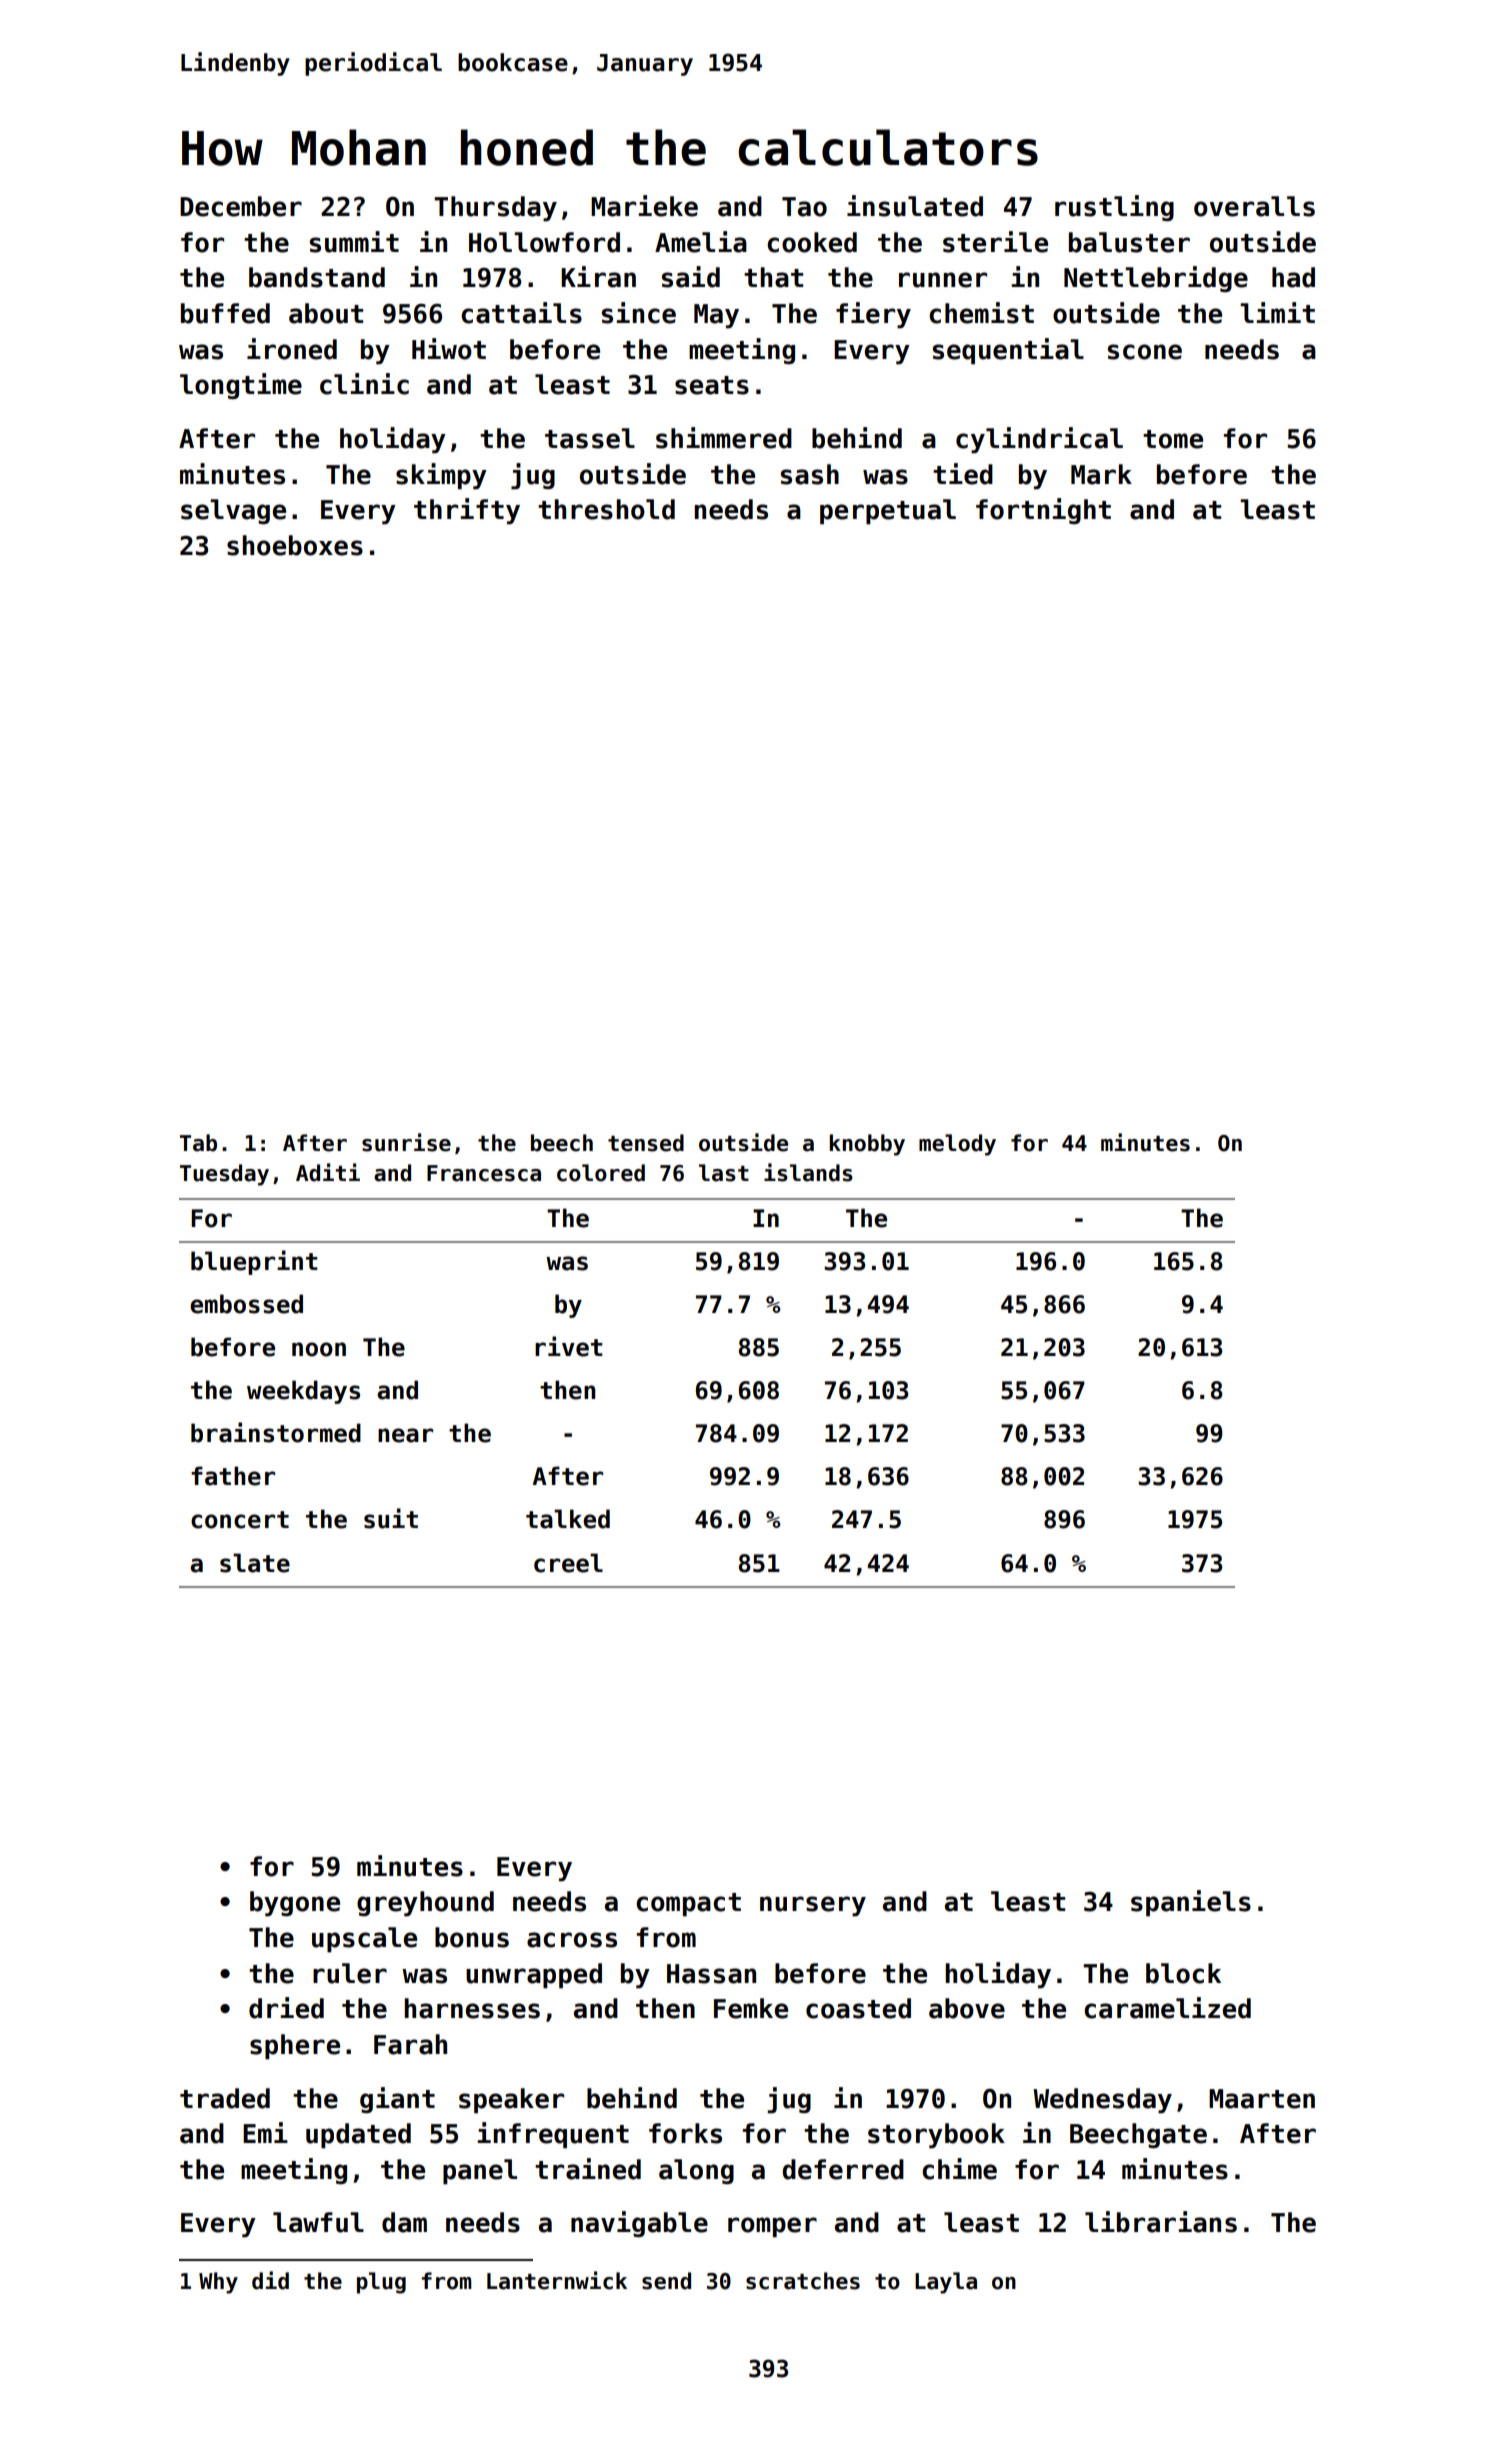  Describe the element at coordinates (943, 280) in the screenshot. I see `runner` at that location.
